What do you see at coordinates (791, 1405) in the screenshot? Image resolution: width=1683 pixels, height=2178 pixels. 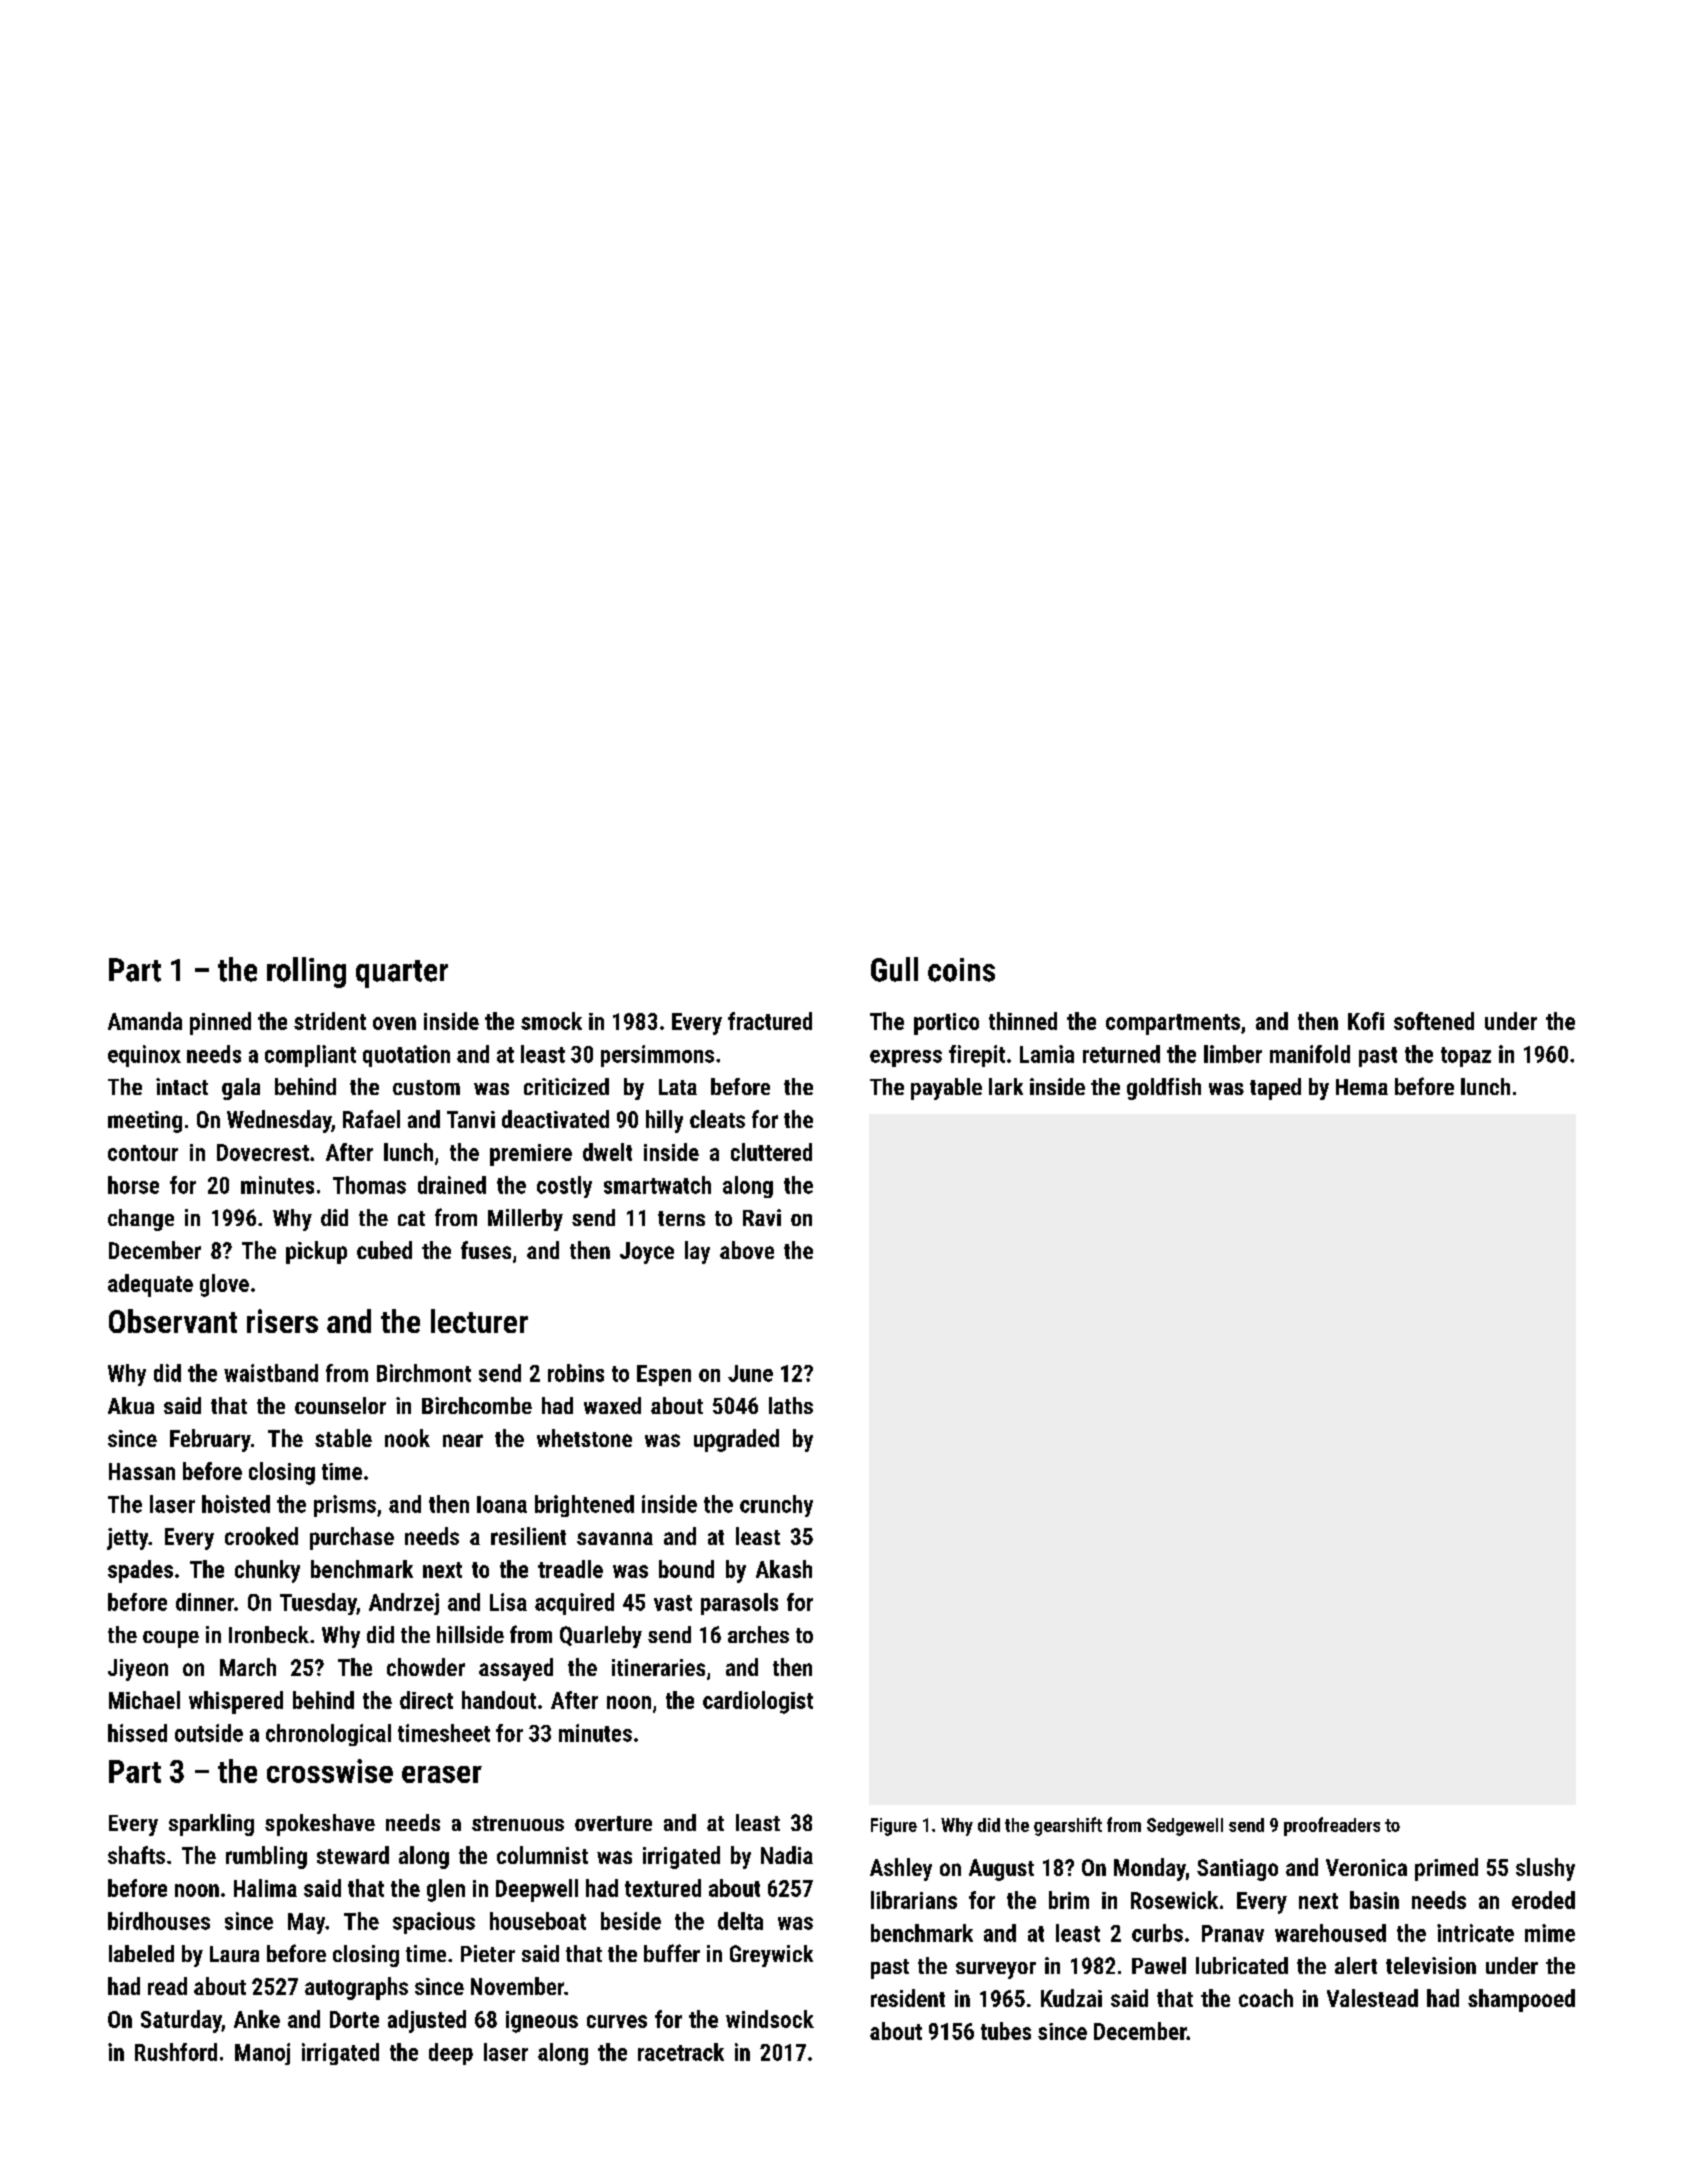 I see `laths` at bounding box center [791, 1405].
